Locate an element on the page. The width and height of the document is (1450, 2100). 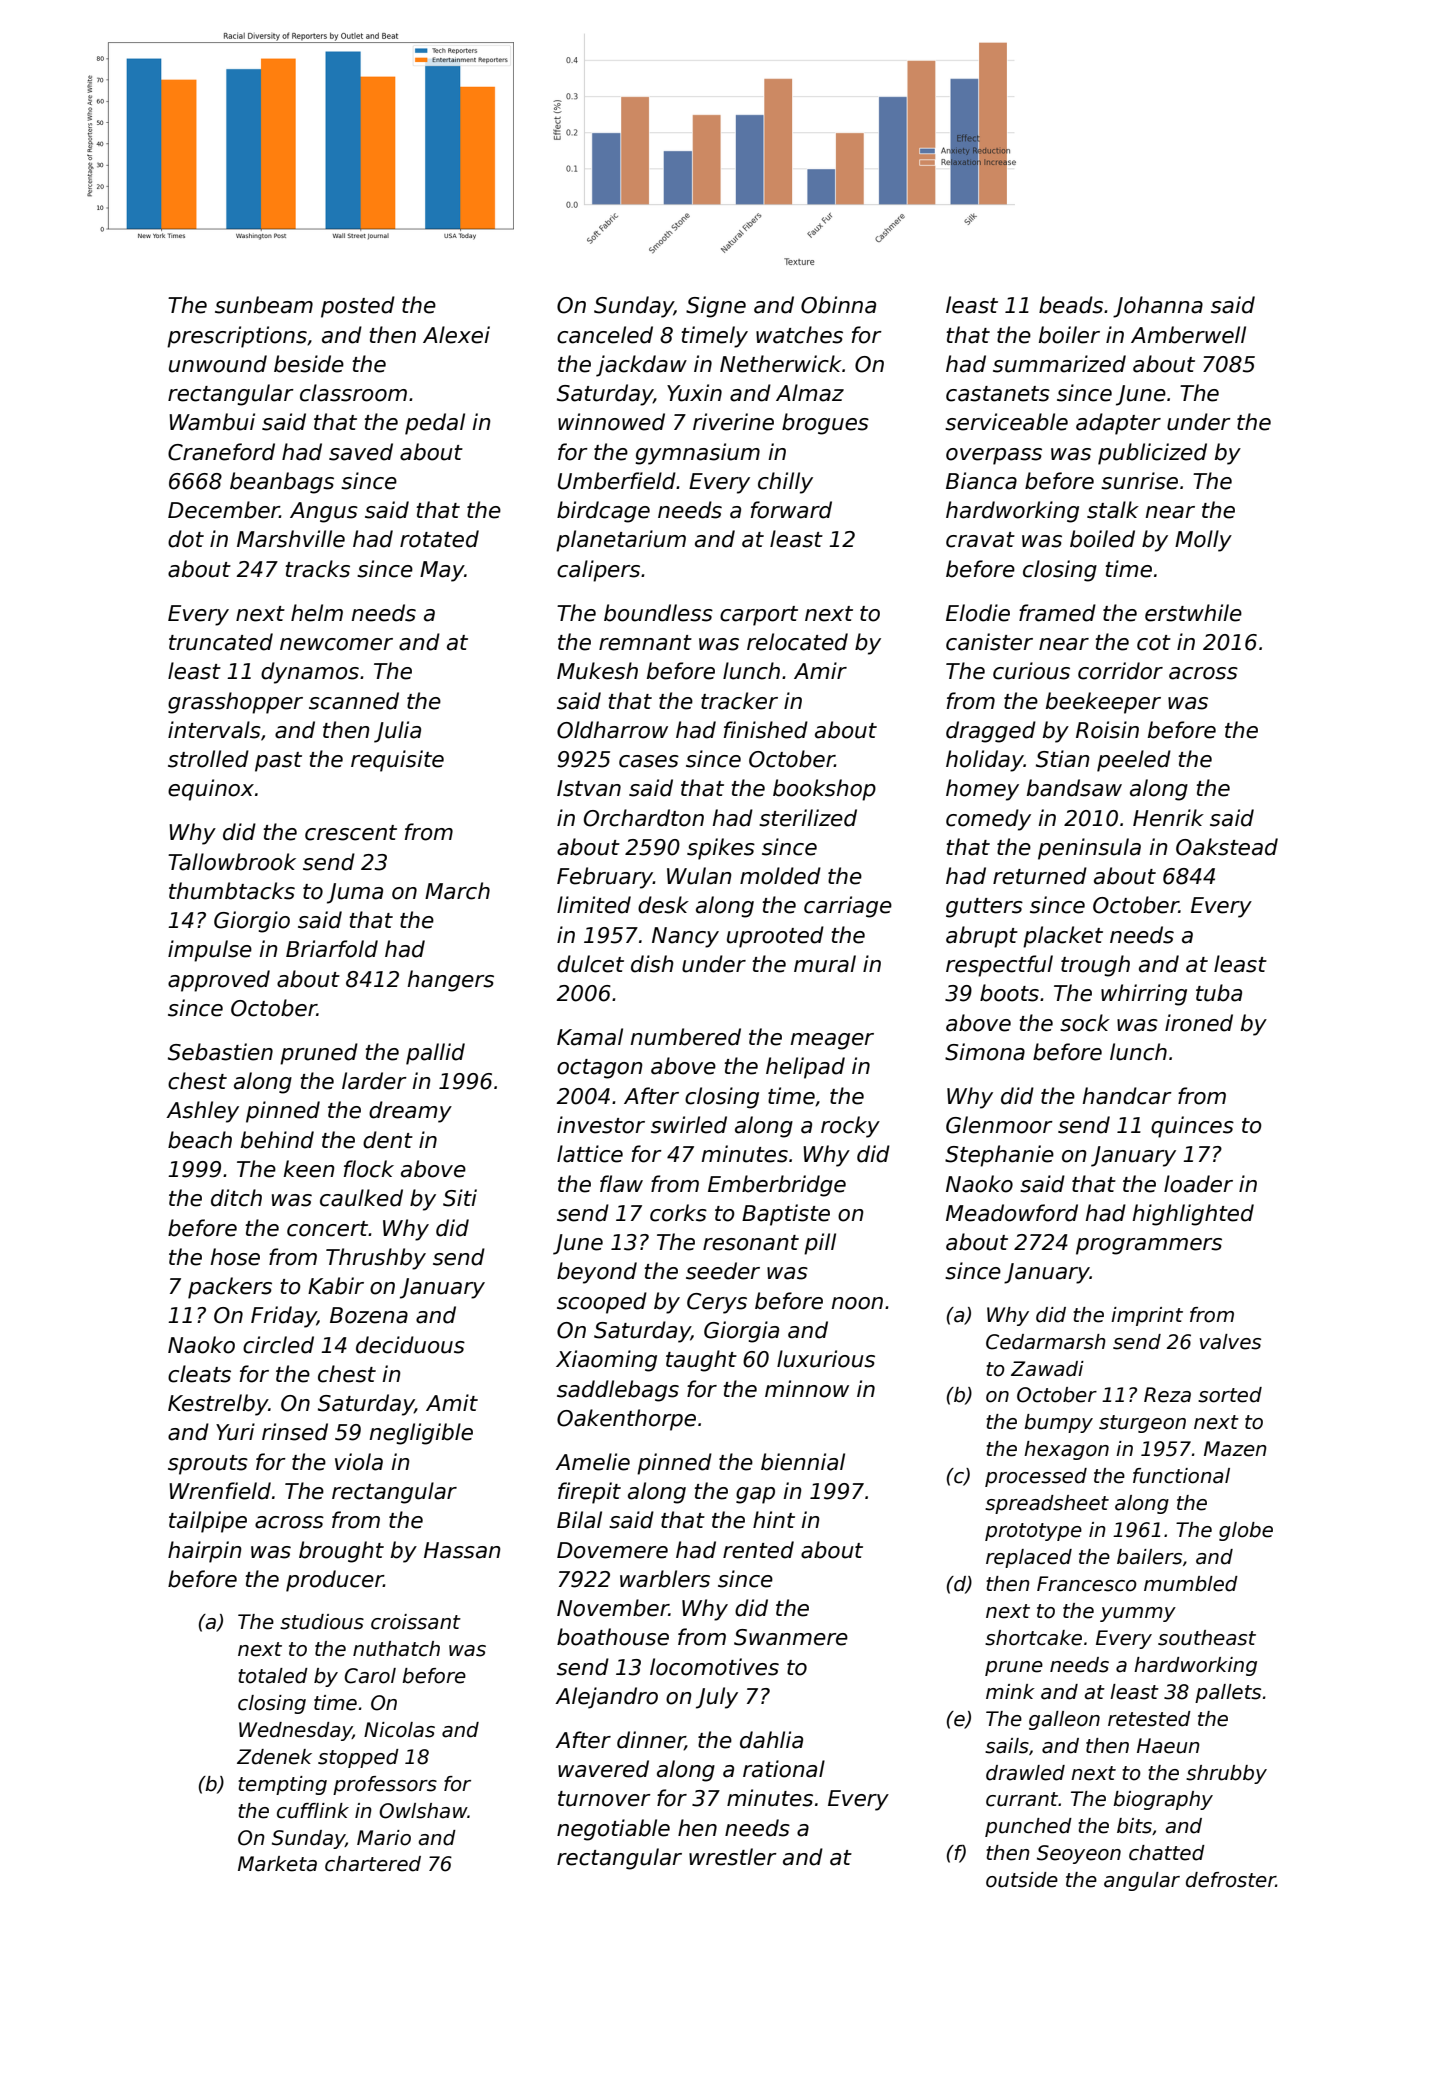
Johanna is located at coordinates (1158, 307).
